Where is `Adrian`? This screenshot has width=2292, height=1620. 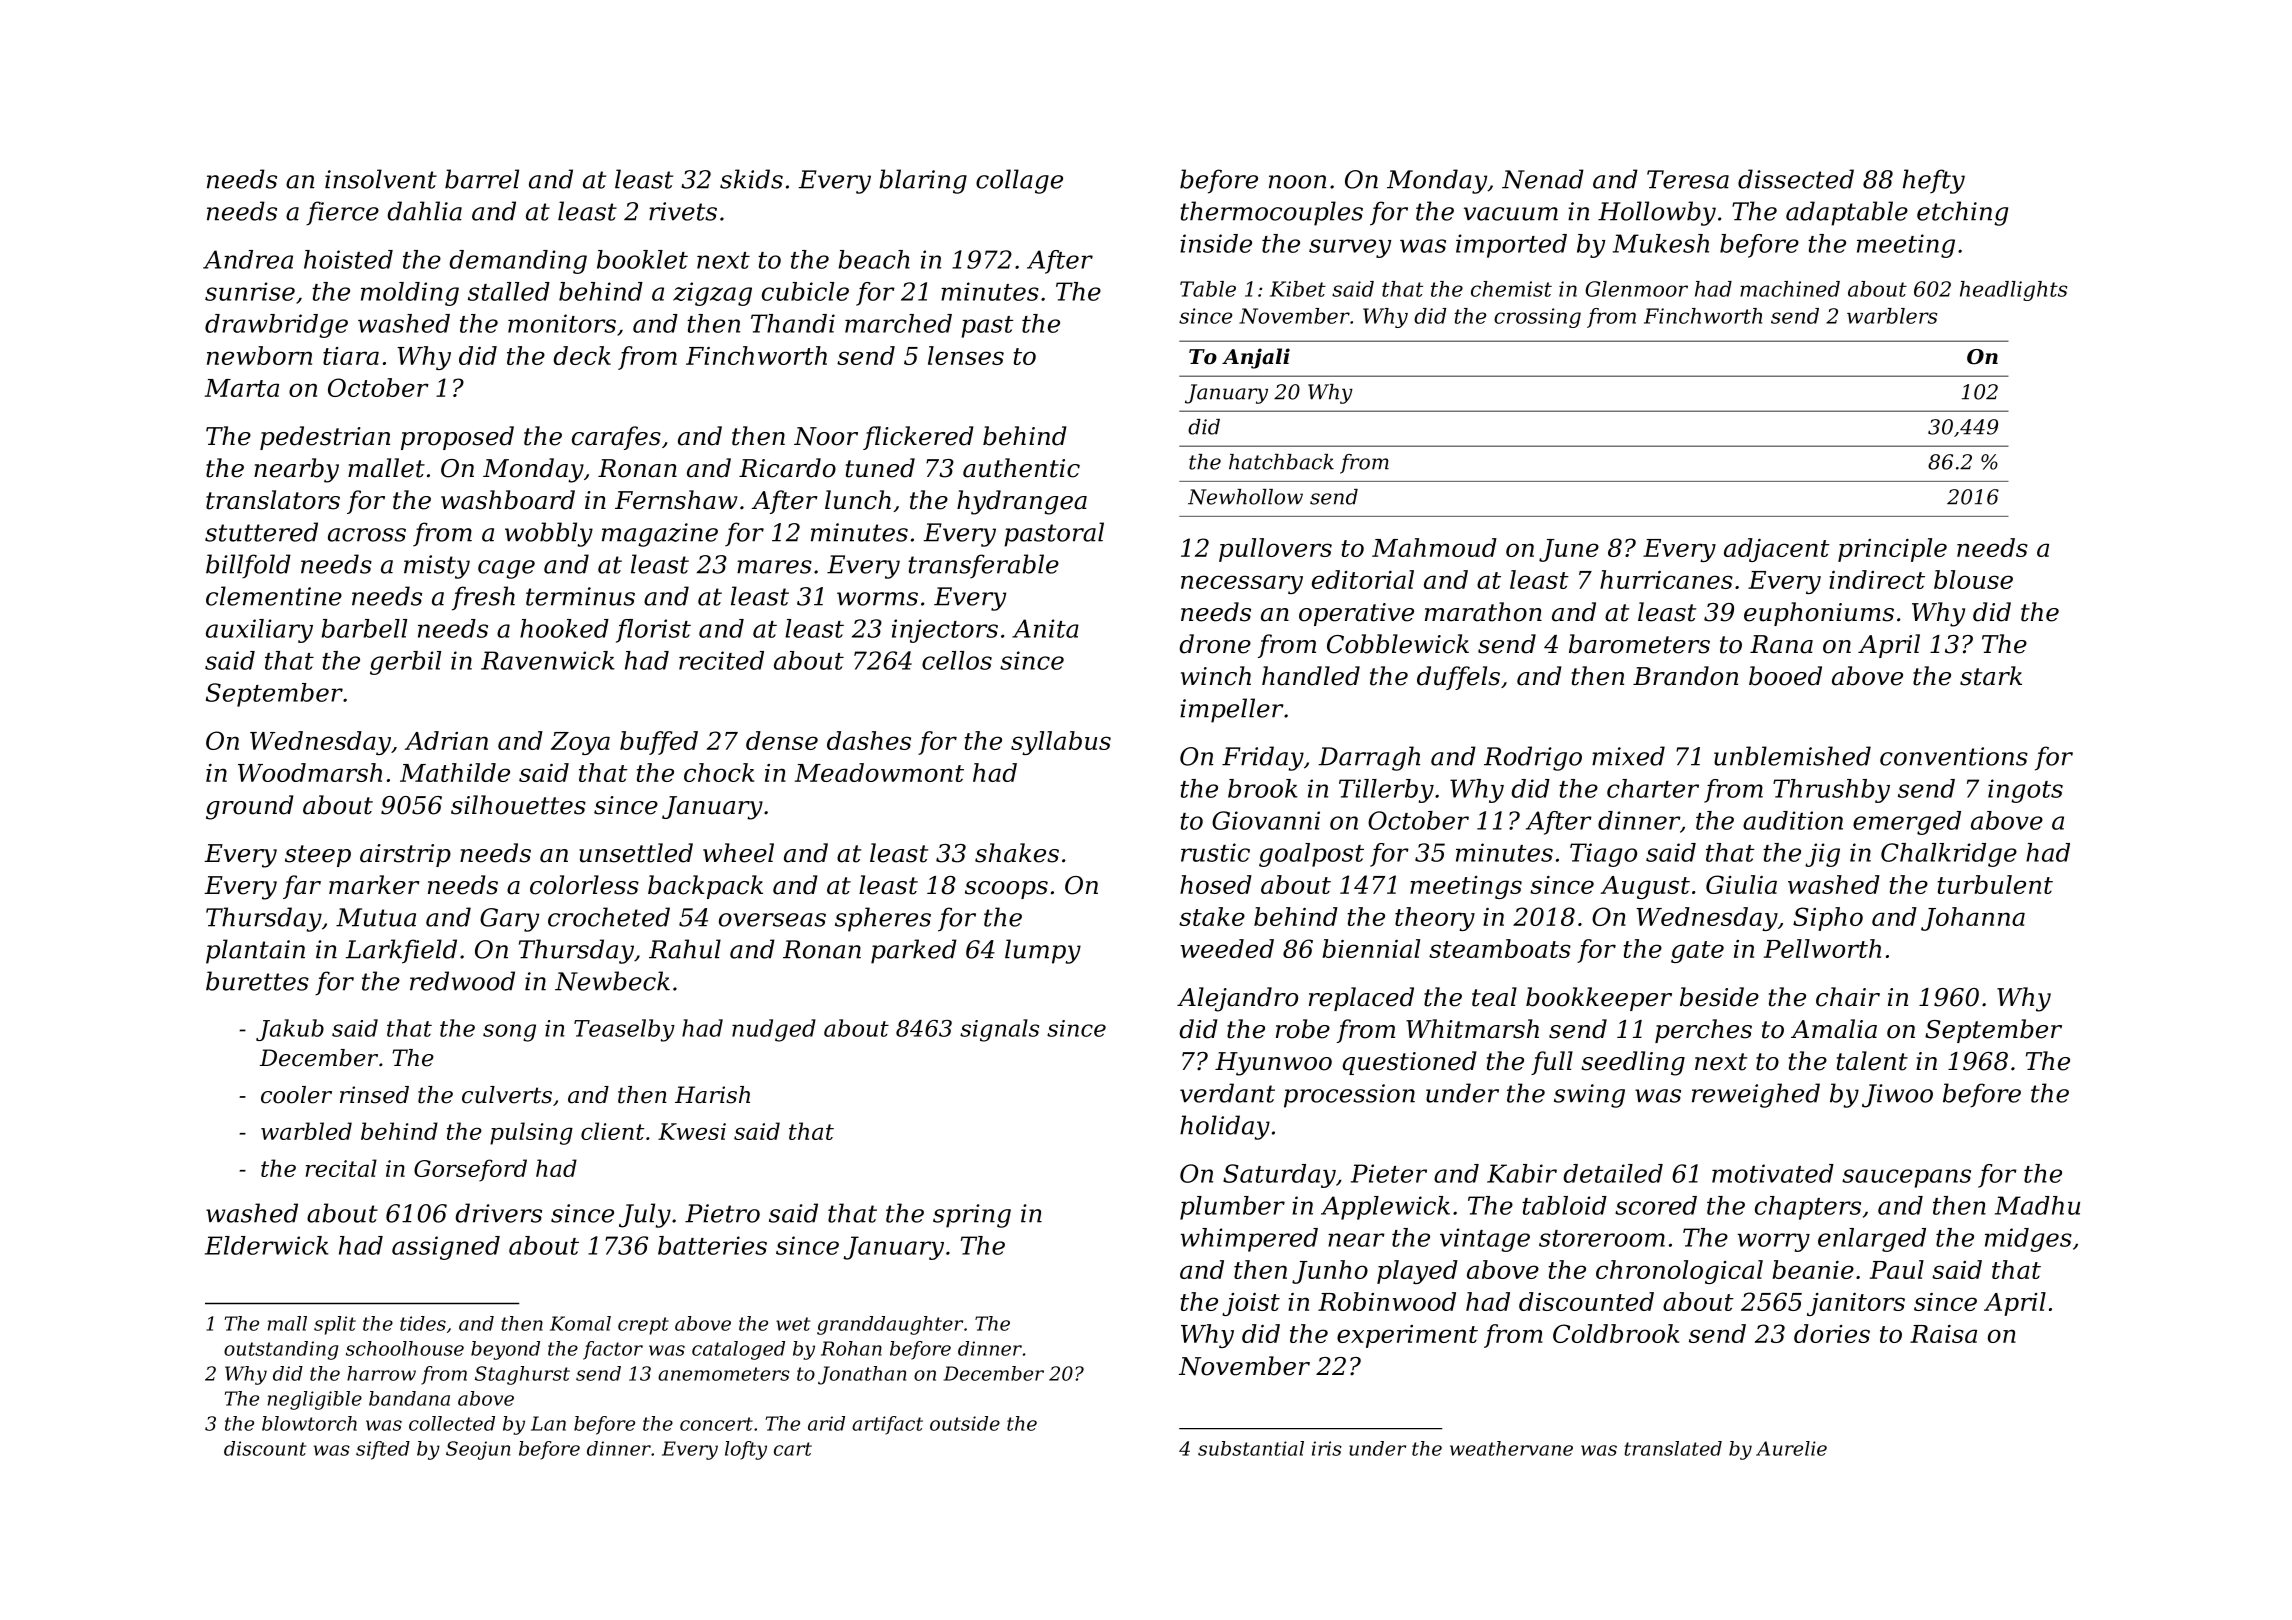 Adrian is located at coordinates (446, 740).
